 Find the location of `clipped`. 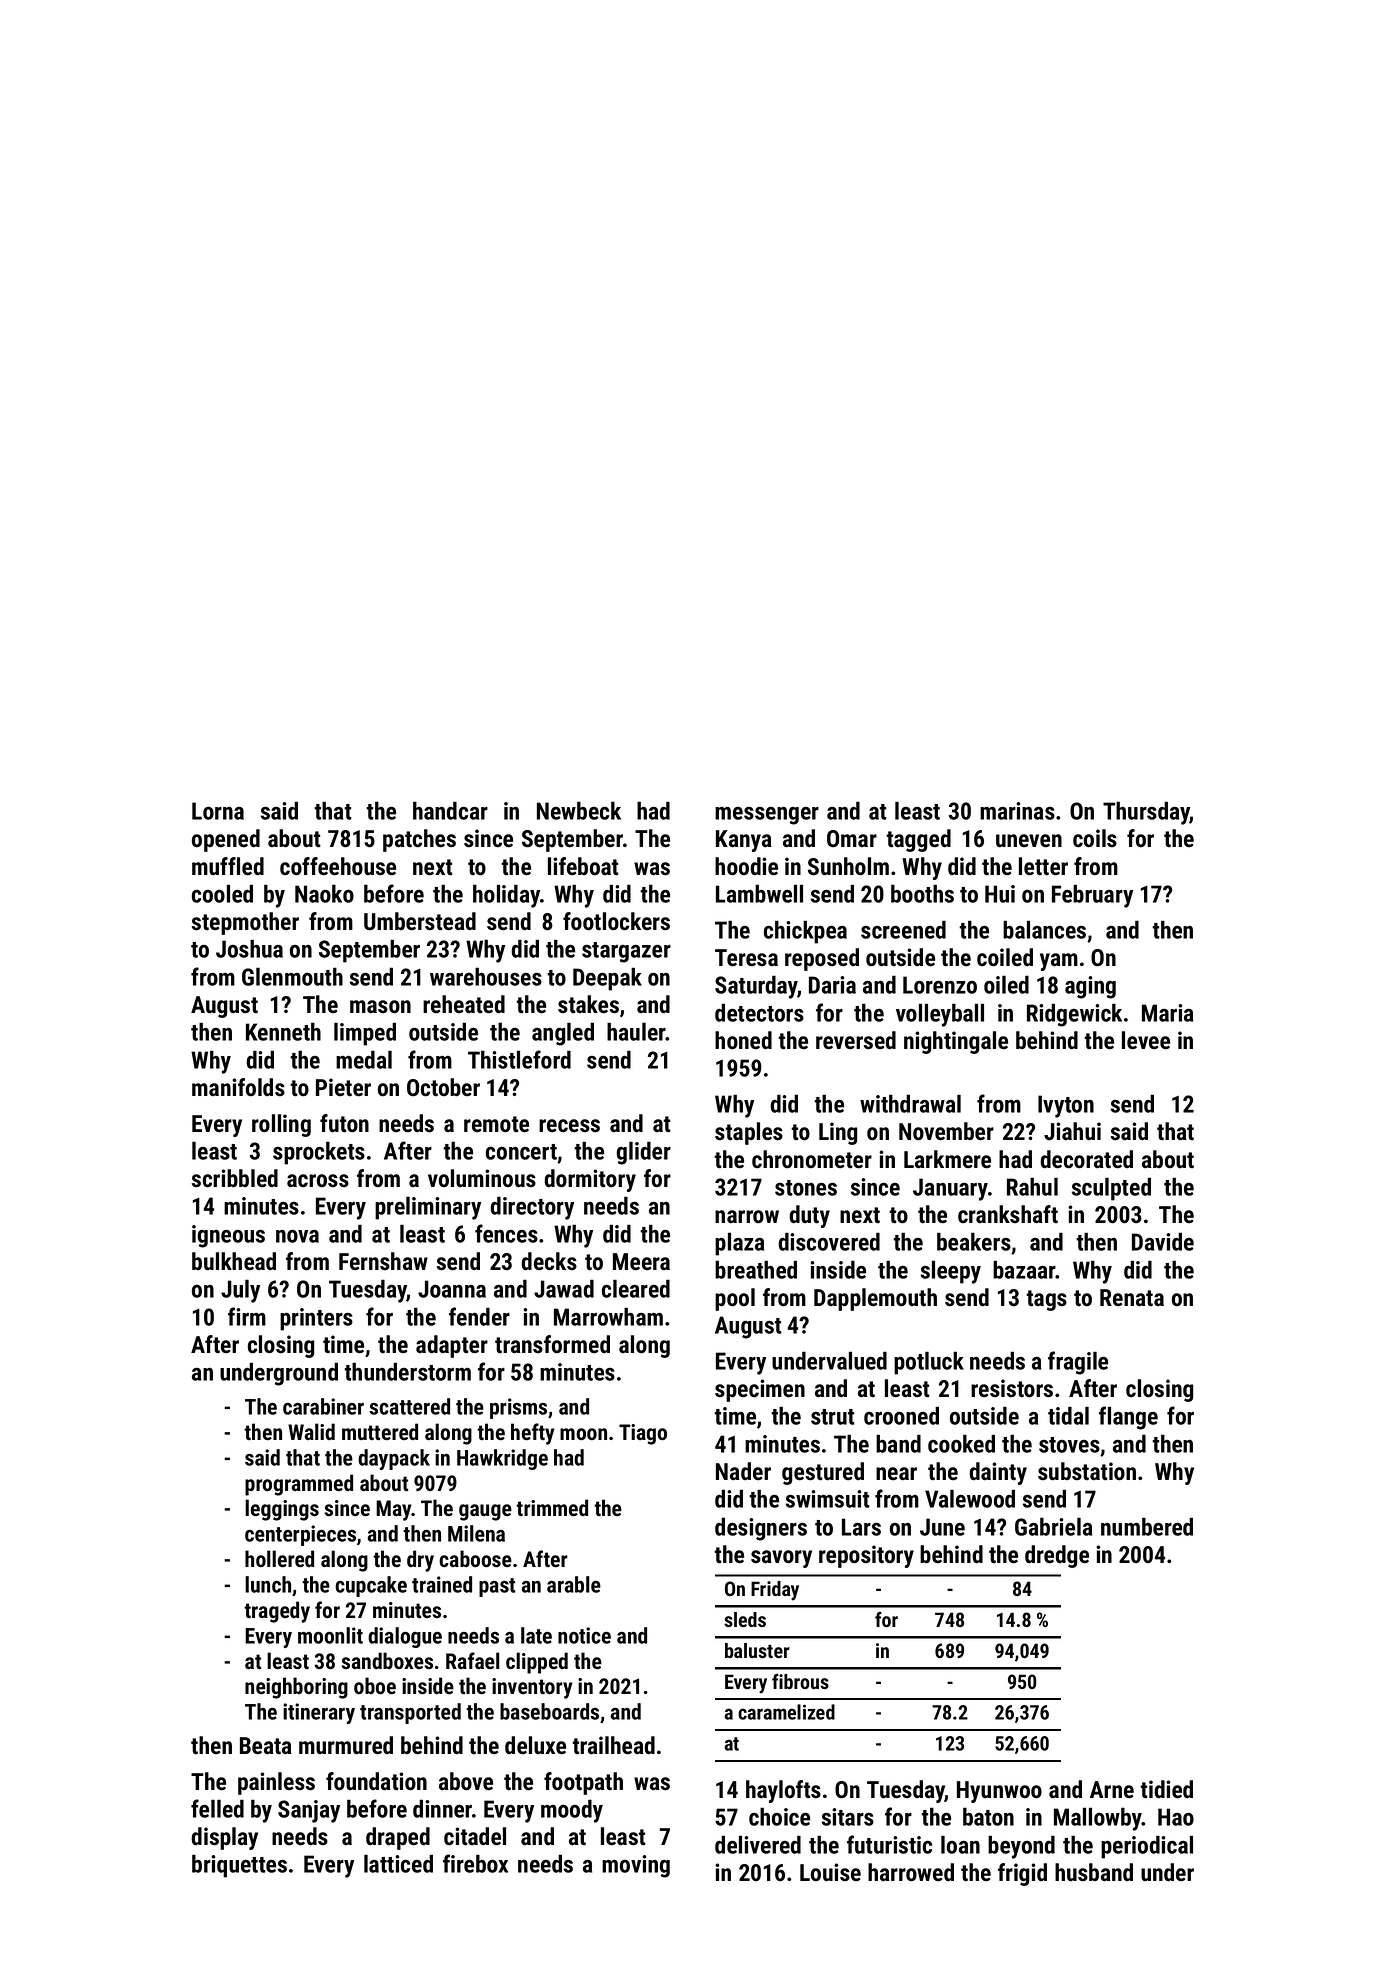

clipped is located at coordinates (537, 1663).
